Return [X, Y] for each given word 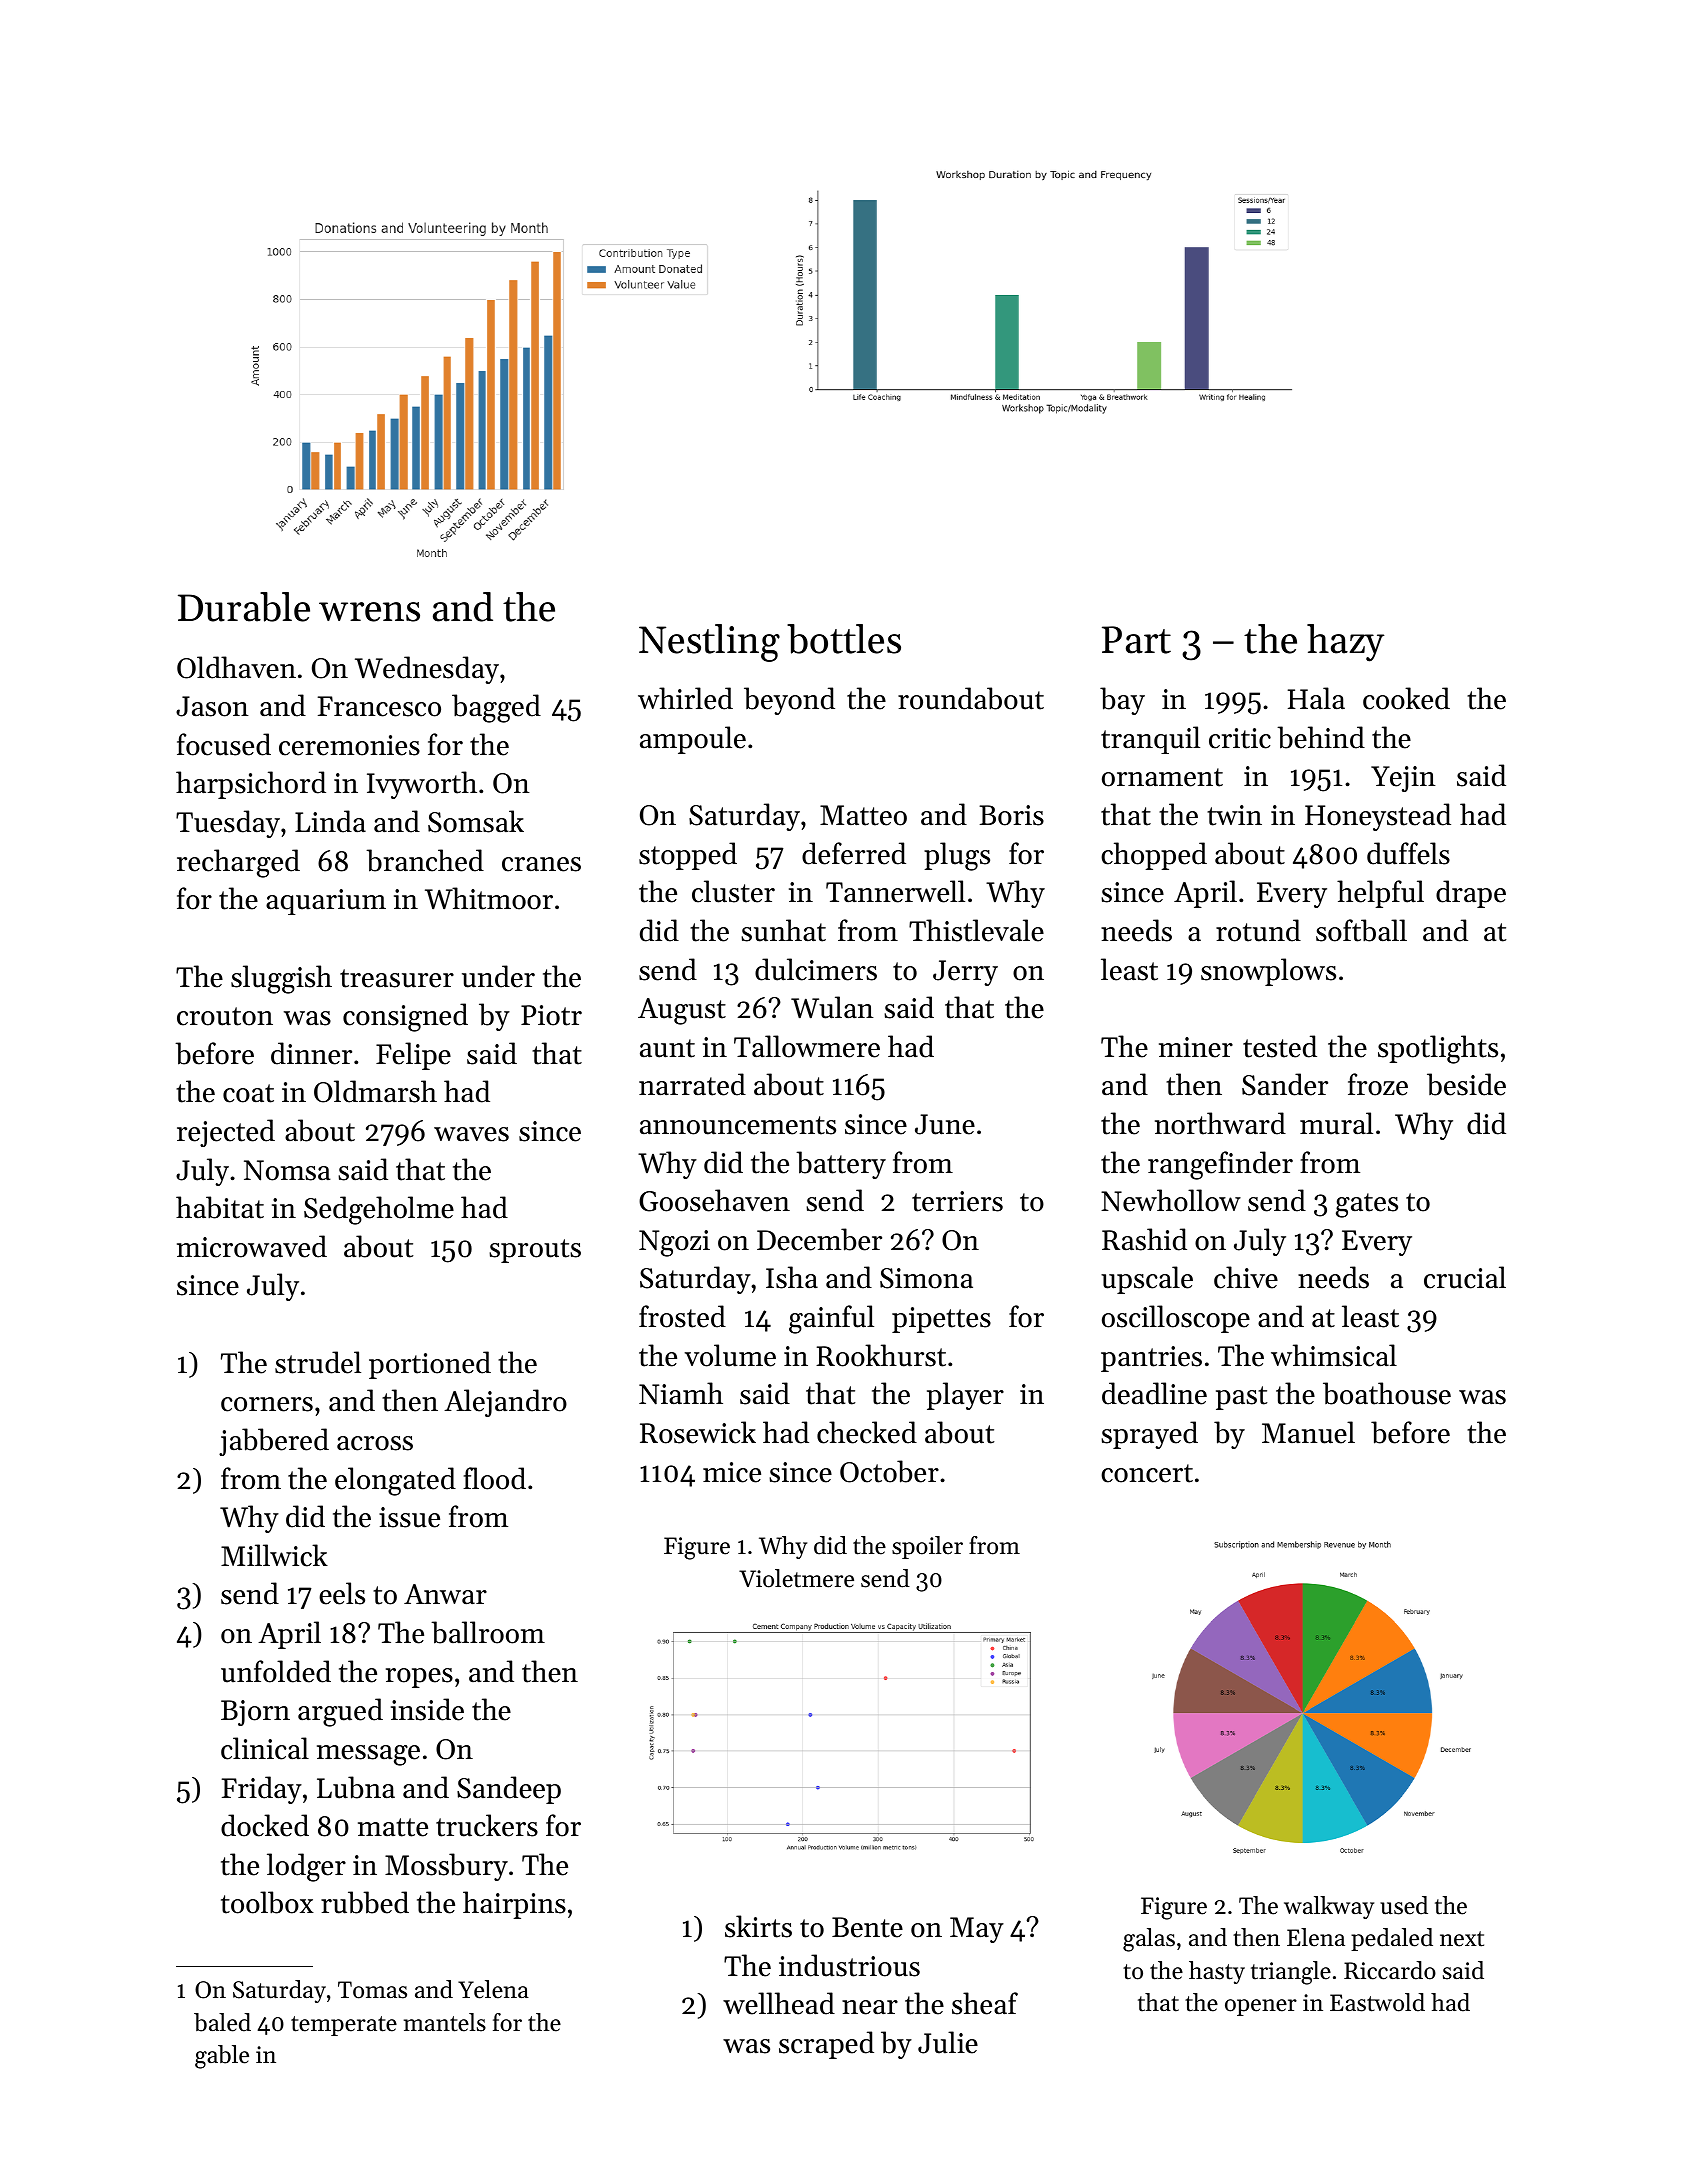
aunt [667, 1048]
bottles [844, 639]
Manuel [1308, 1432]
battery [841, 1165]
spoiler [927, 1547]
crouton [225, 1016]
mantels [445, 2022]
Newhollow [1171, 1200]
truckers [487, 1825]
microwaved [252, 1246]
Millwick [274, 1555]
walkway [1329, 1907]
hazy [1345, 643]
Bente [867, 1927]
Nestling [709, 643]
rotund [1258, 930]
